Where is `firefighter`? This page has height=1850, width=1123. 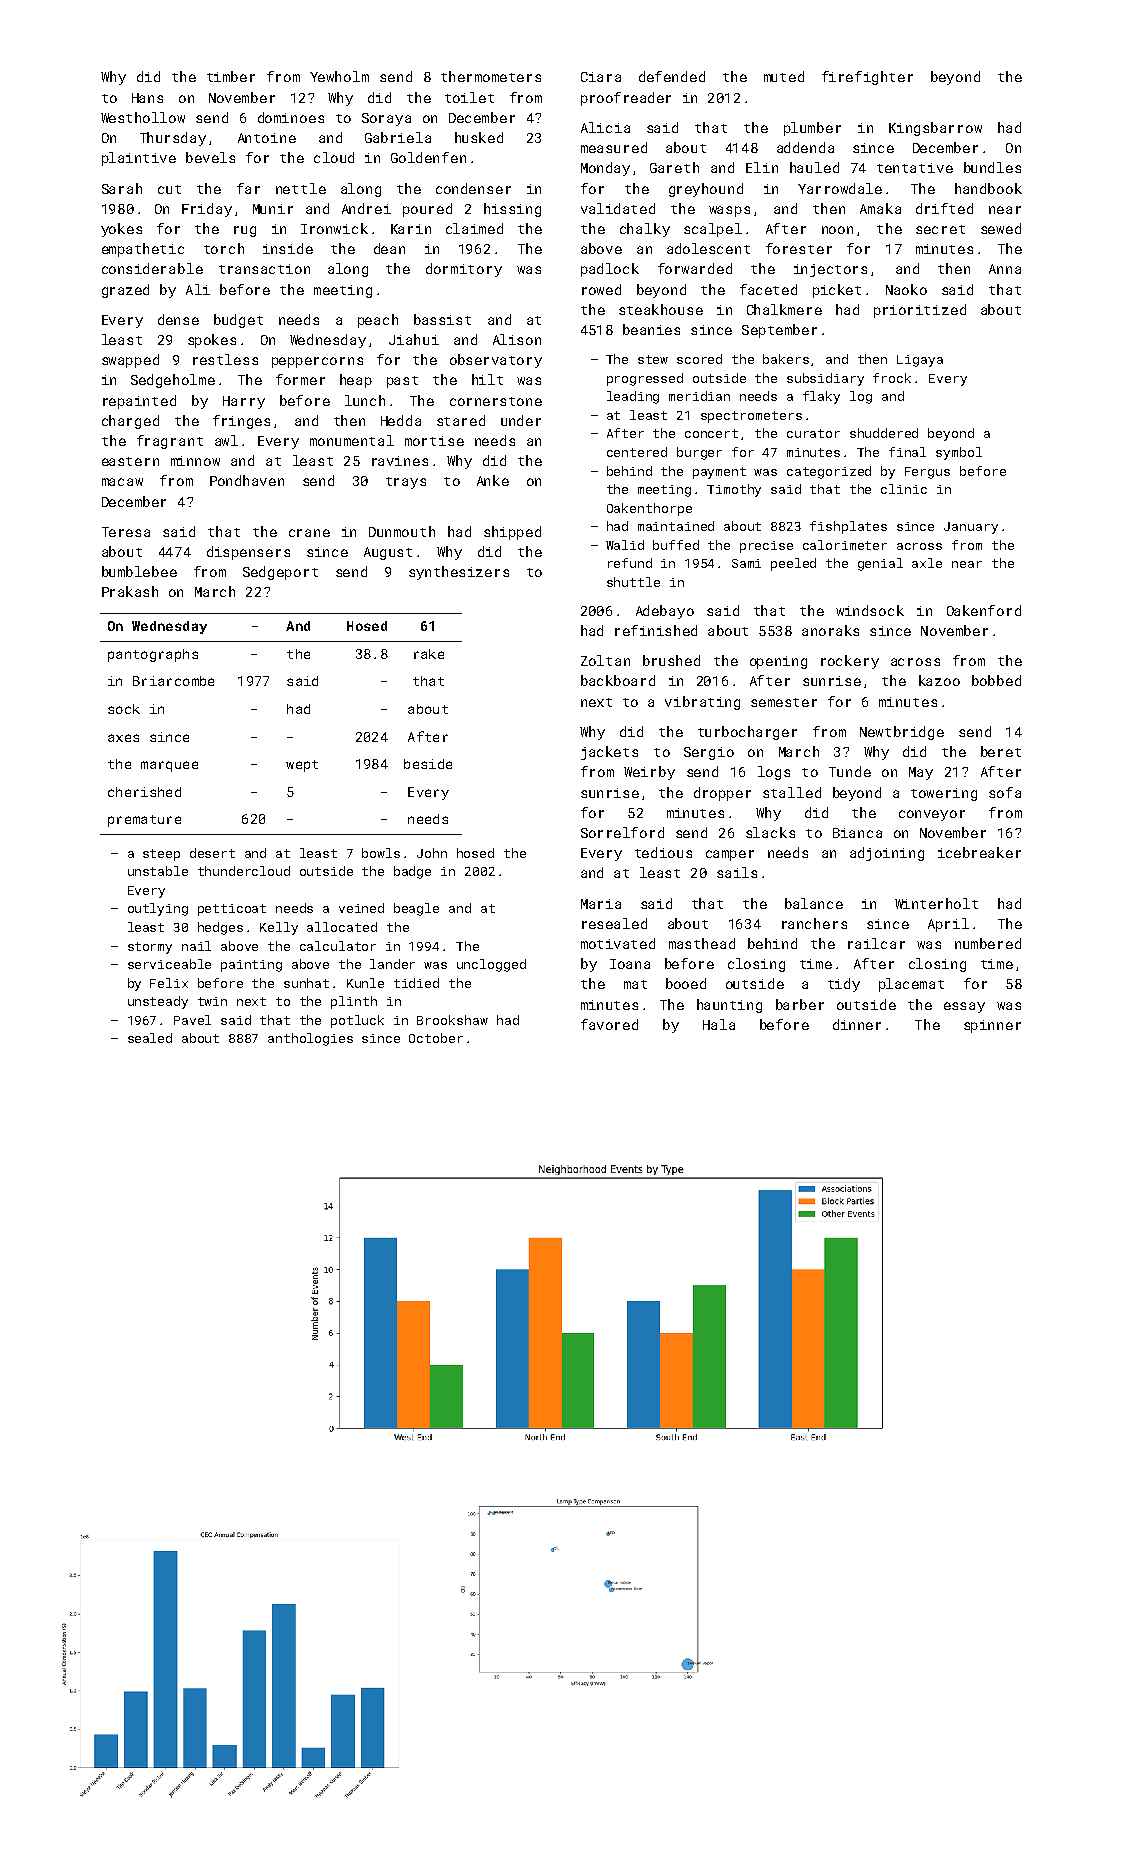
firefighter is located at coordinates (867, 78).
